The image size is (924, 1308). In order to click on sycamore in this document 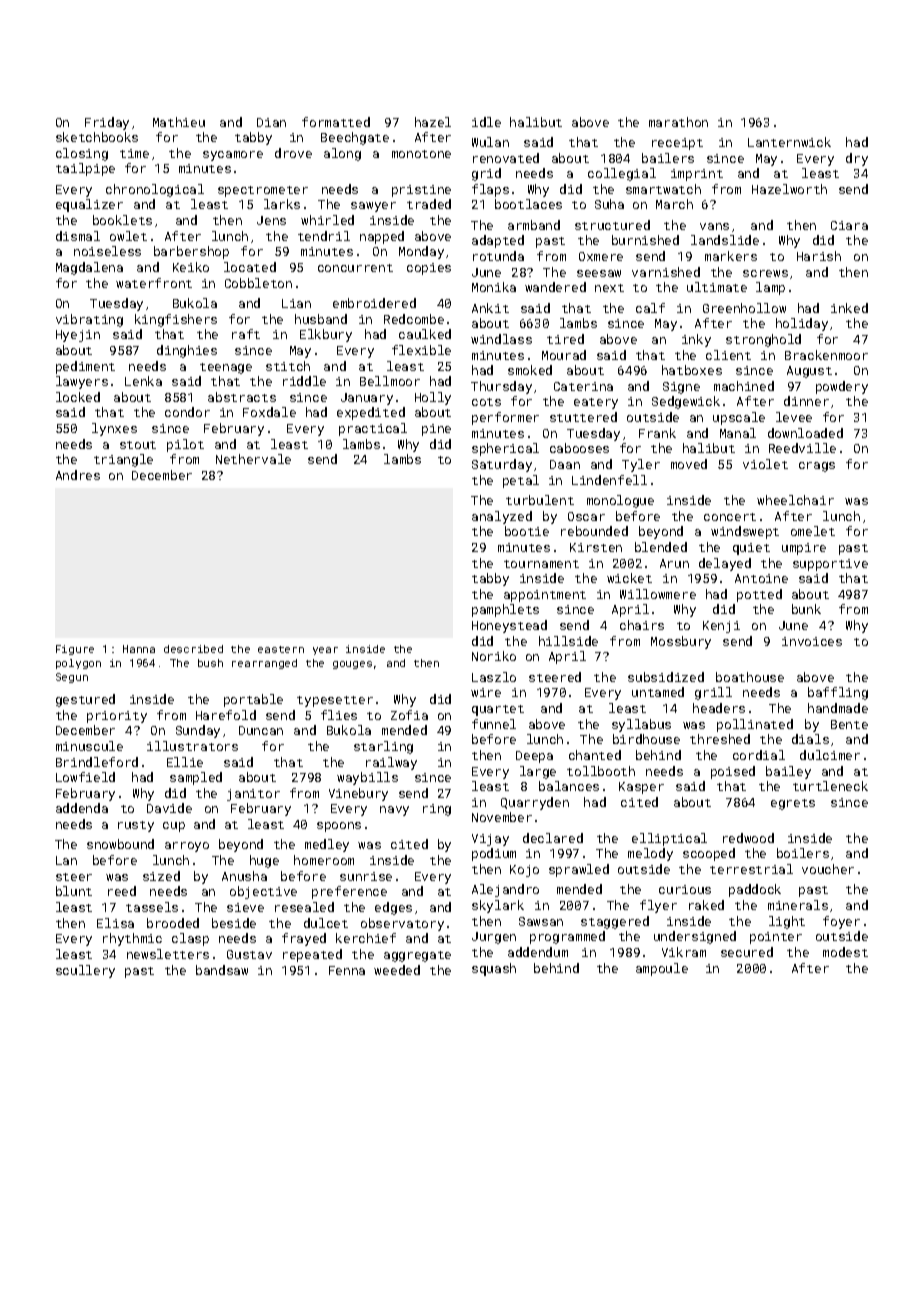, I will do `click(233, 156)`.
